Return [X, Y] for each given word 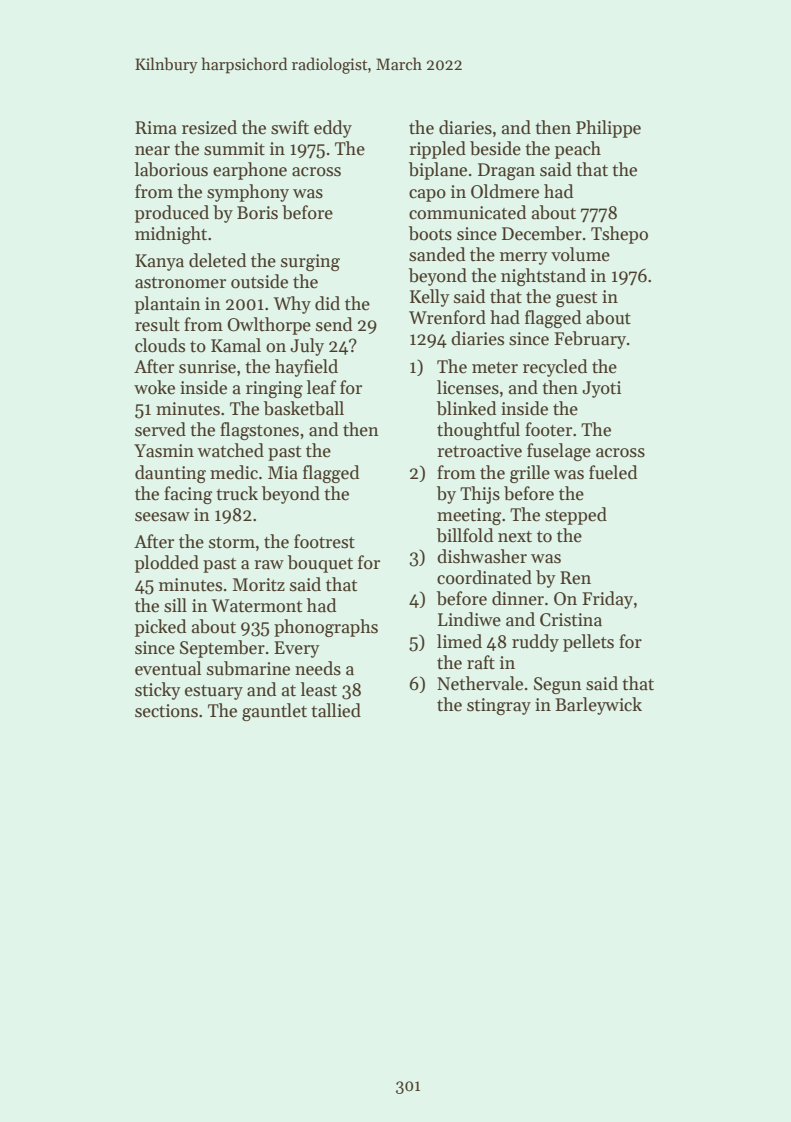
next [515, 537]
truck [237, 493]
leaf [322, 387]
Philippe [608, 129]
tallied [336, 710]
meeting [469, 516]
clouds [160, 345]
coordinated [484, 577]
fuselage [559, 452]
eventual [168, 668]
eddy [333, 129]
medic [234, 472]
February [590, 340]
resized [209, 127]
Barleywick [598, 706]
